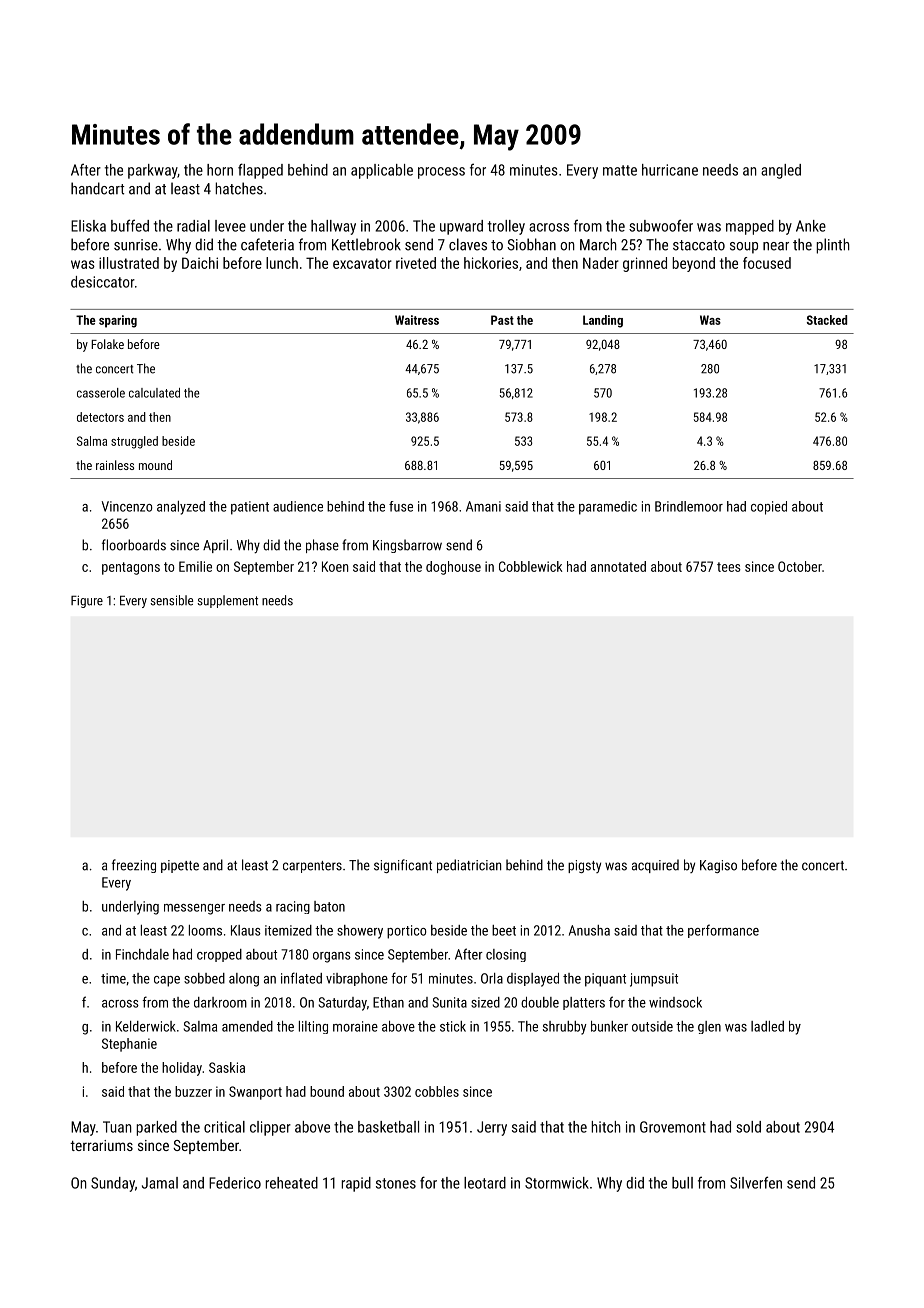 This document has height=1308, width=924. I want to click on acquired, so click(655, 866).
